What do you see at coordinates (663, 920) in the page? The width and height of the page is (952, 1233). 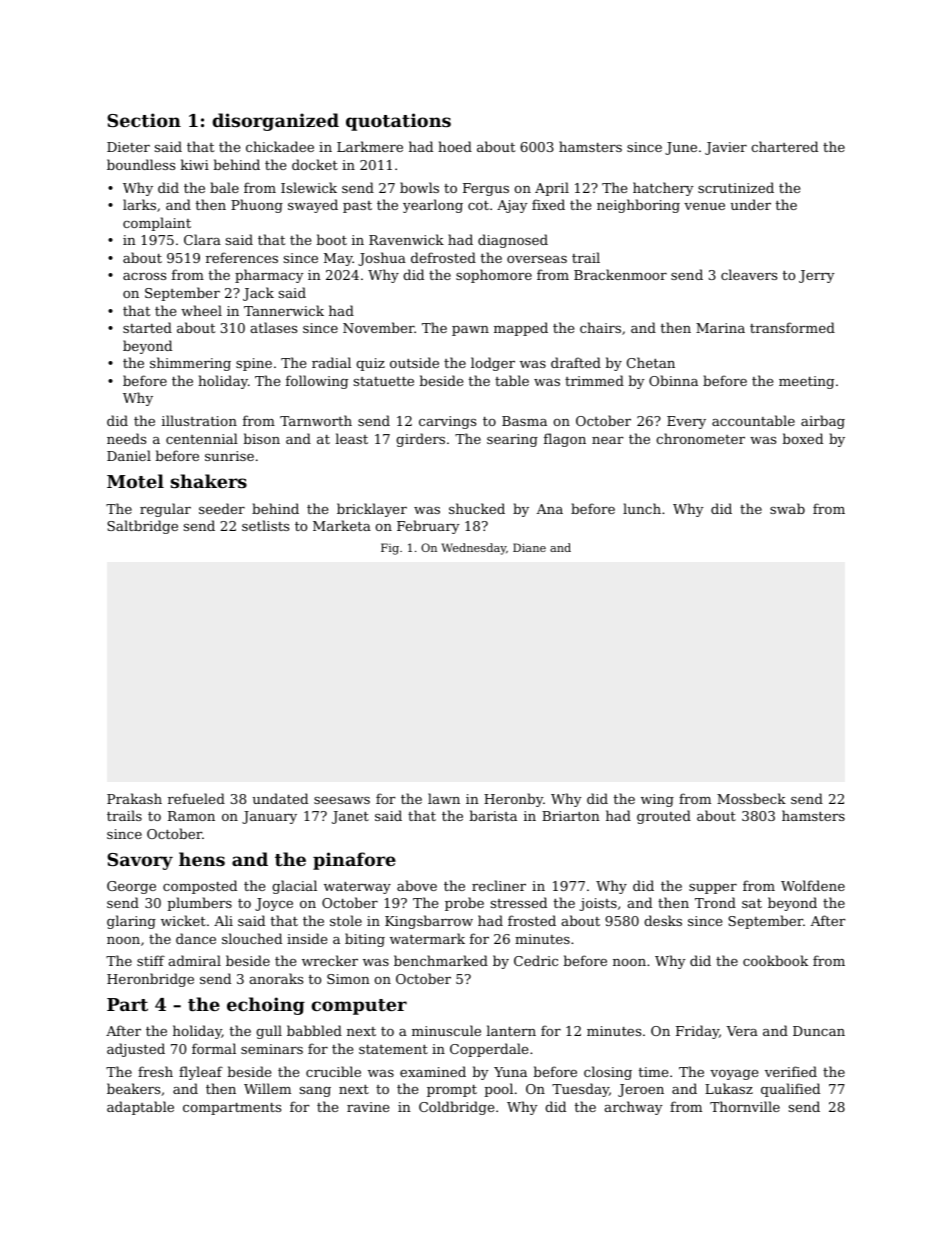 I see `desks` at bounding box center [663, 920].
